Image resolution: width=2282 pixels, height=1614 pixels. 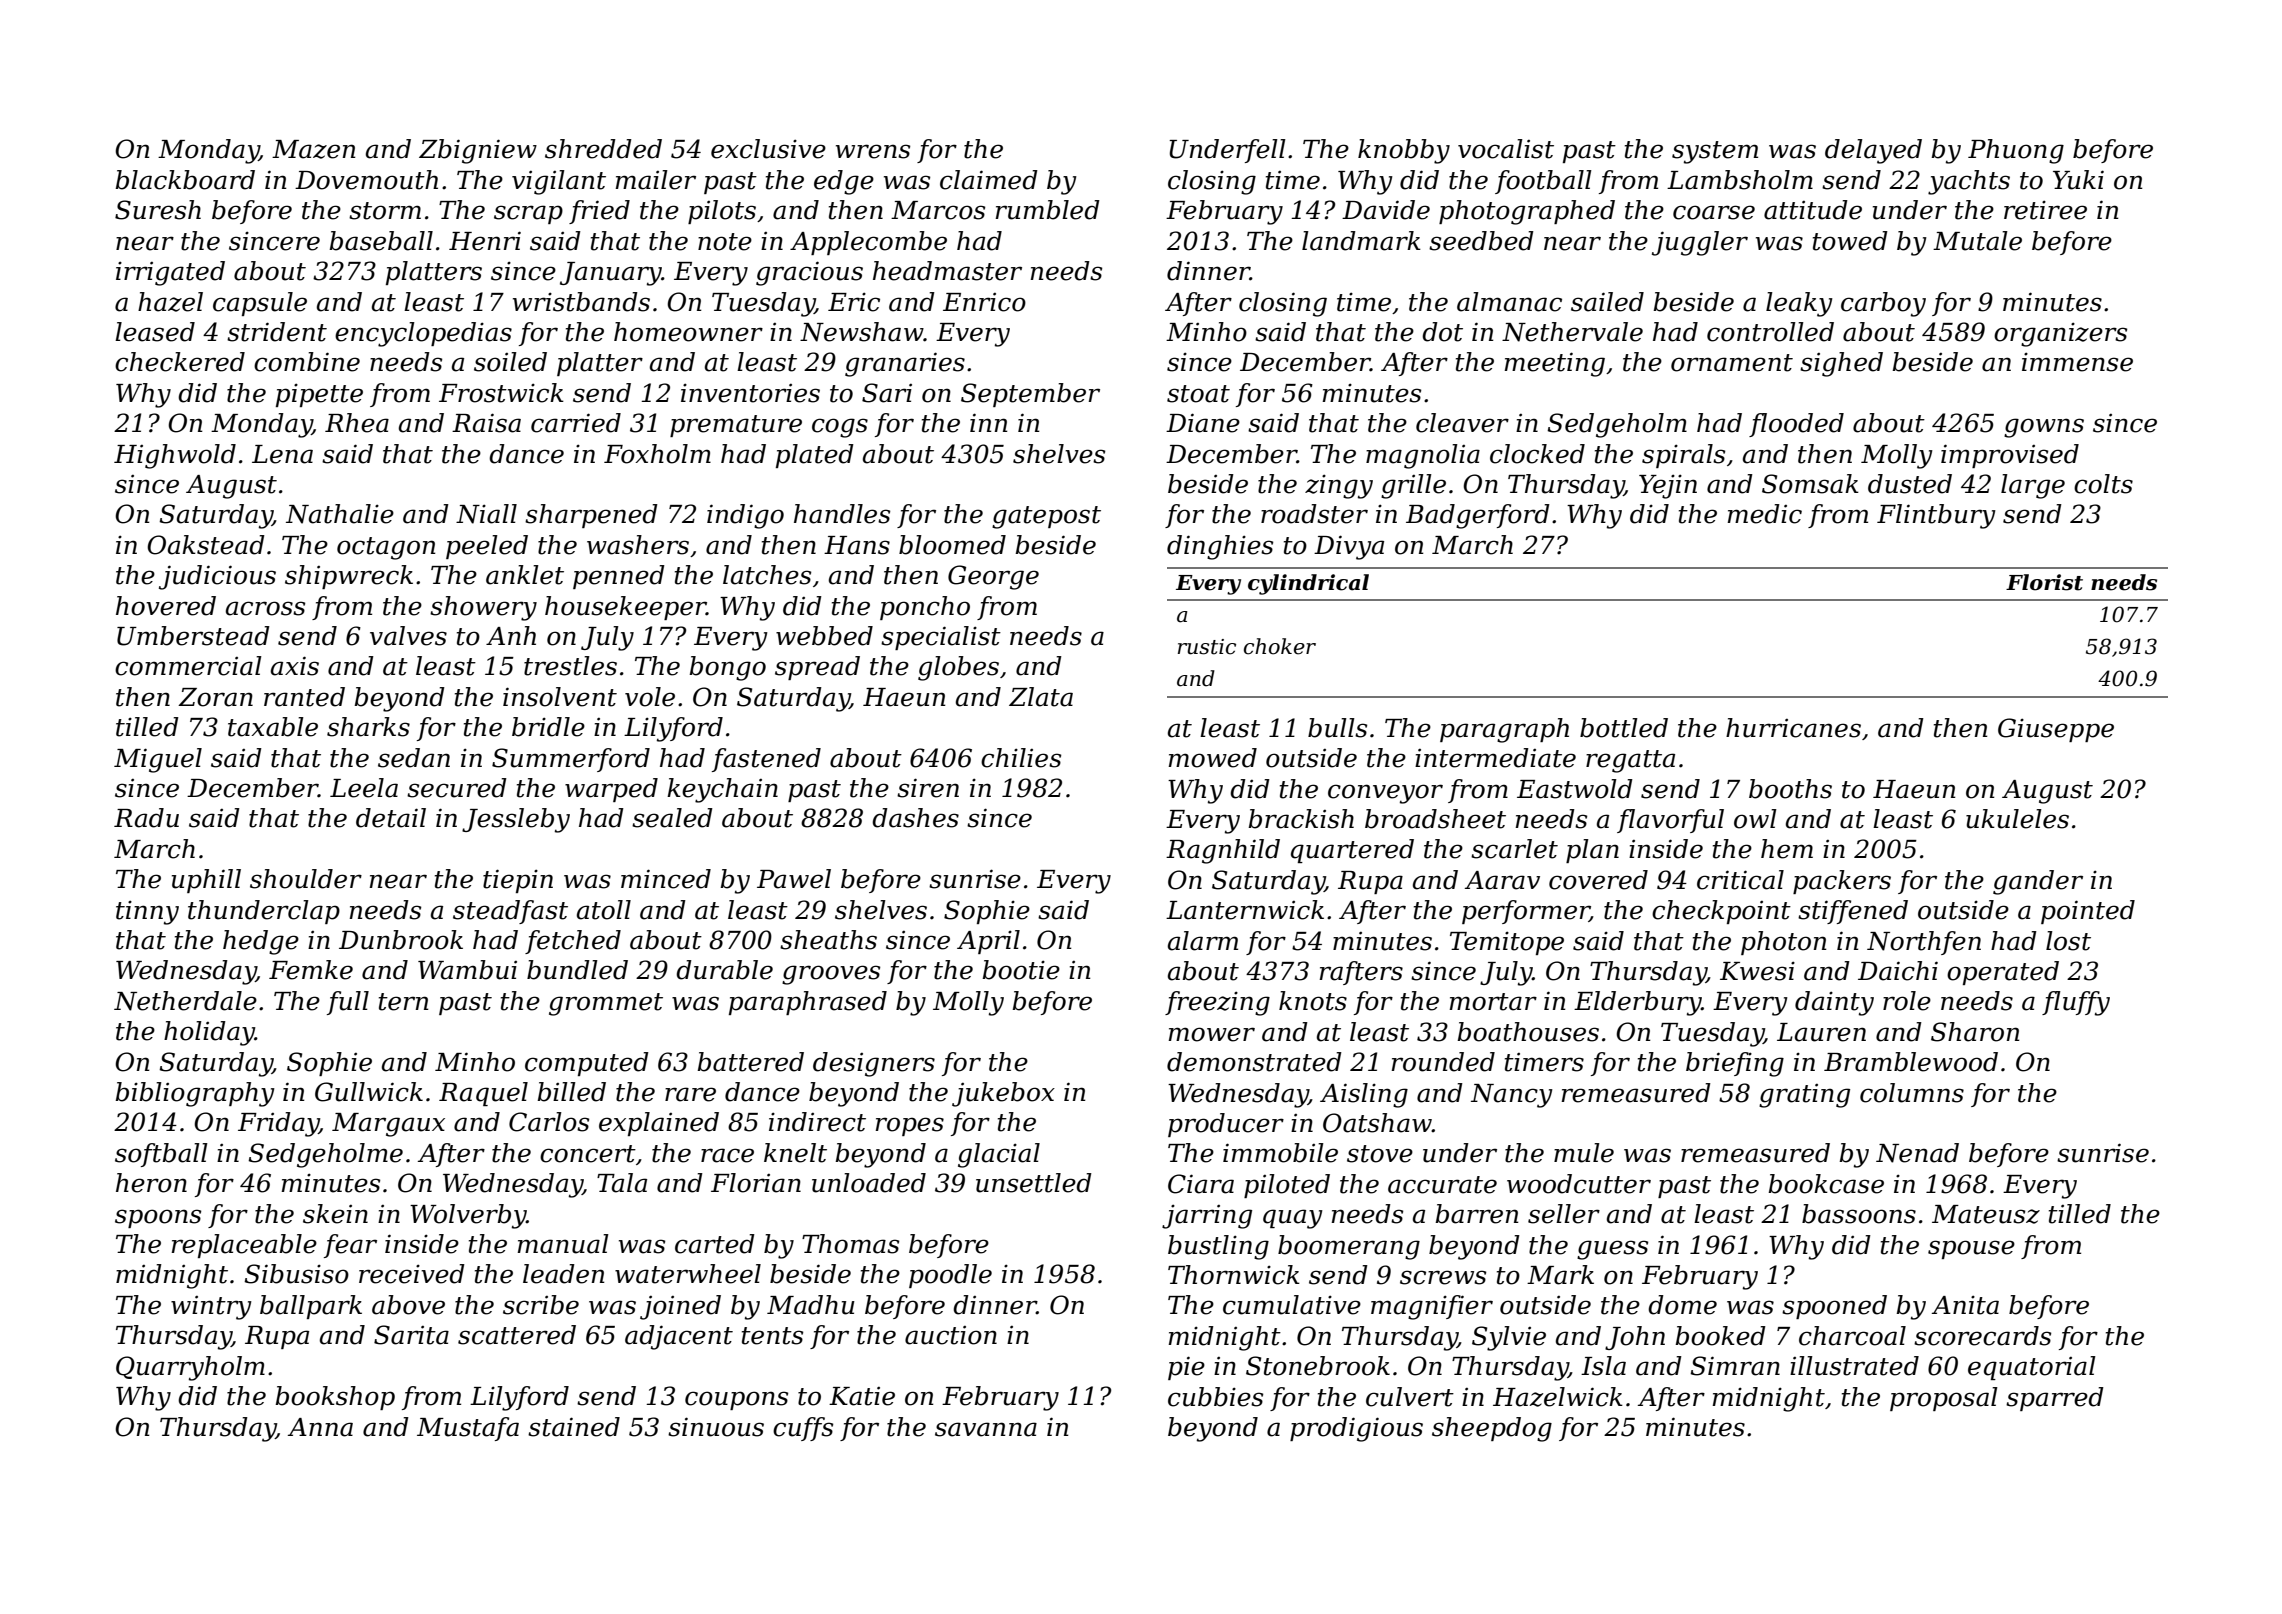 I want to click on Northfen, so click(x=1924, y=943).
